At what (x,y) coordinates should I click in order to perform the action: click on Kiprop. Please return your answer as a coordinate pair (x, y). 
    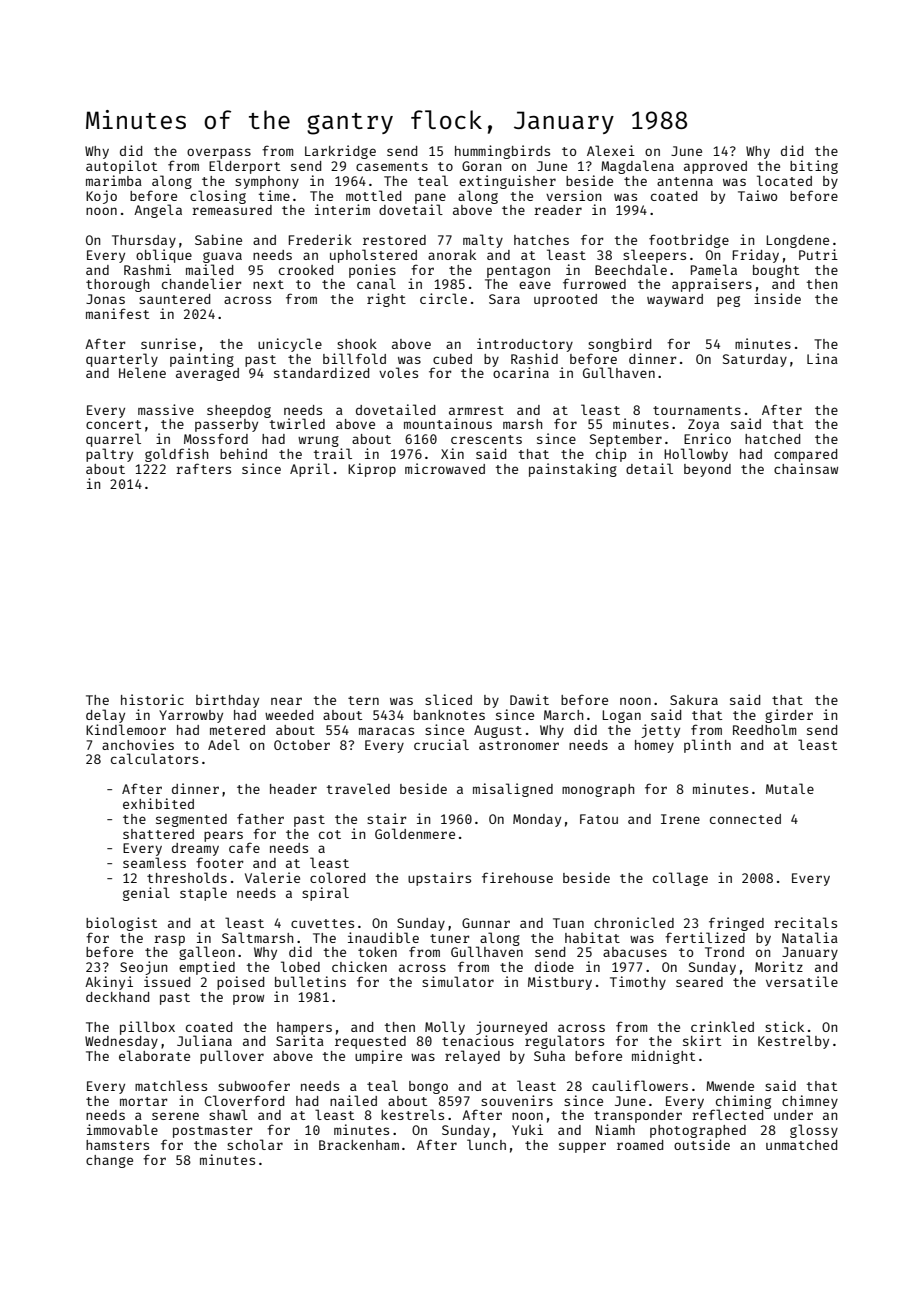
    Looking at the image, I should click on (372, 470).
